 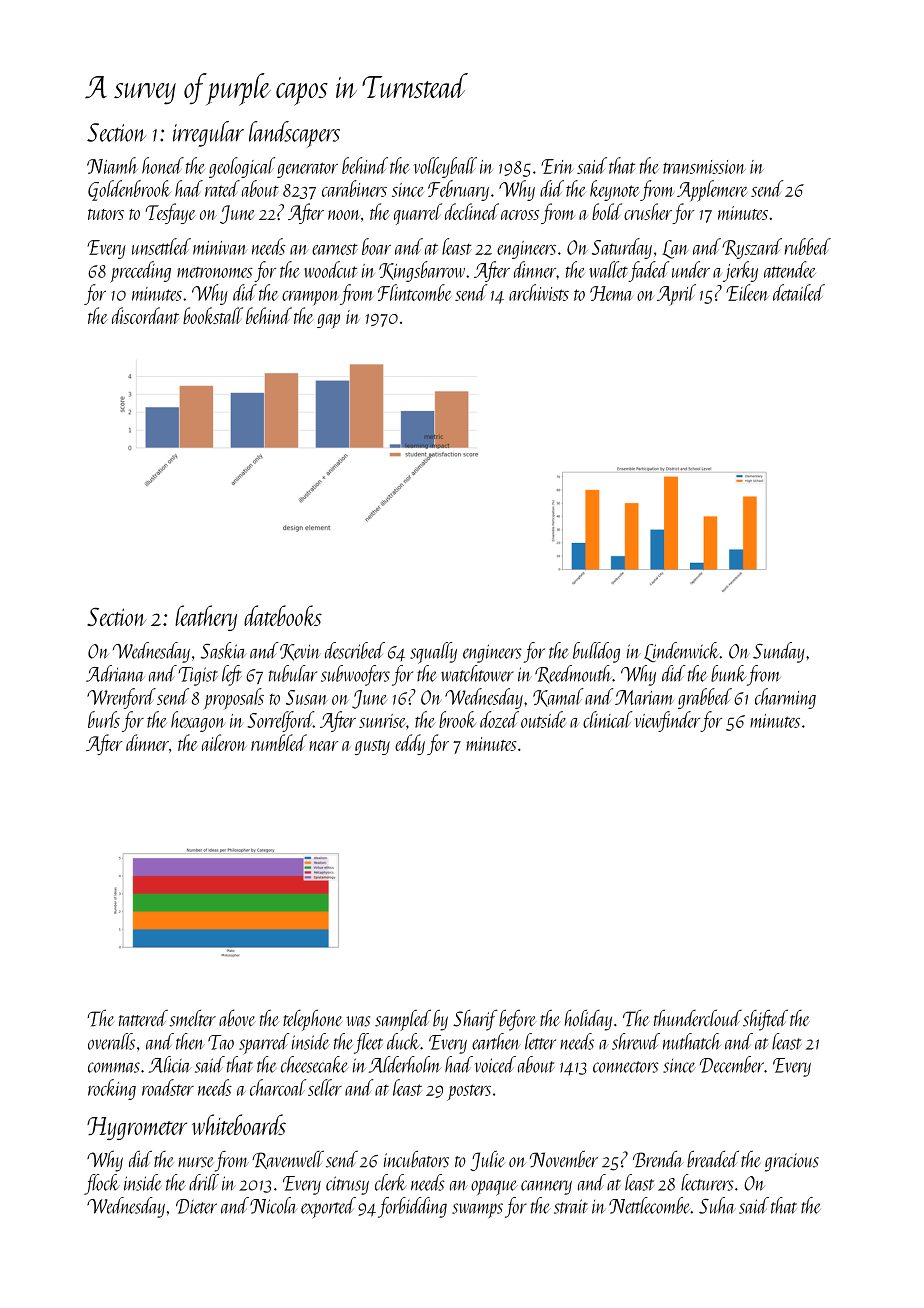 What do you see at coordinates (433, 653) in the image?
I see `squally` at bounding box center [433, 653].
